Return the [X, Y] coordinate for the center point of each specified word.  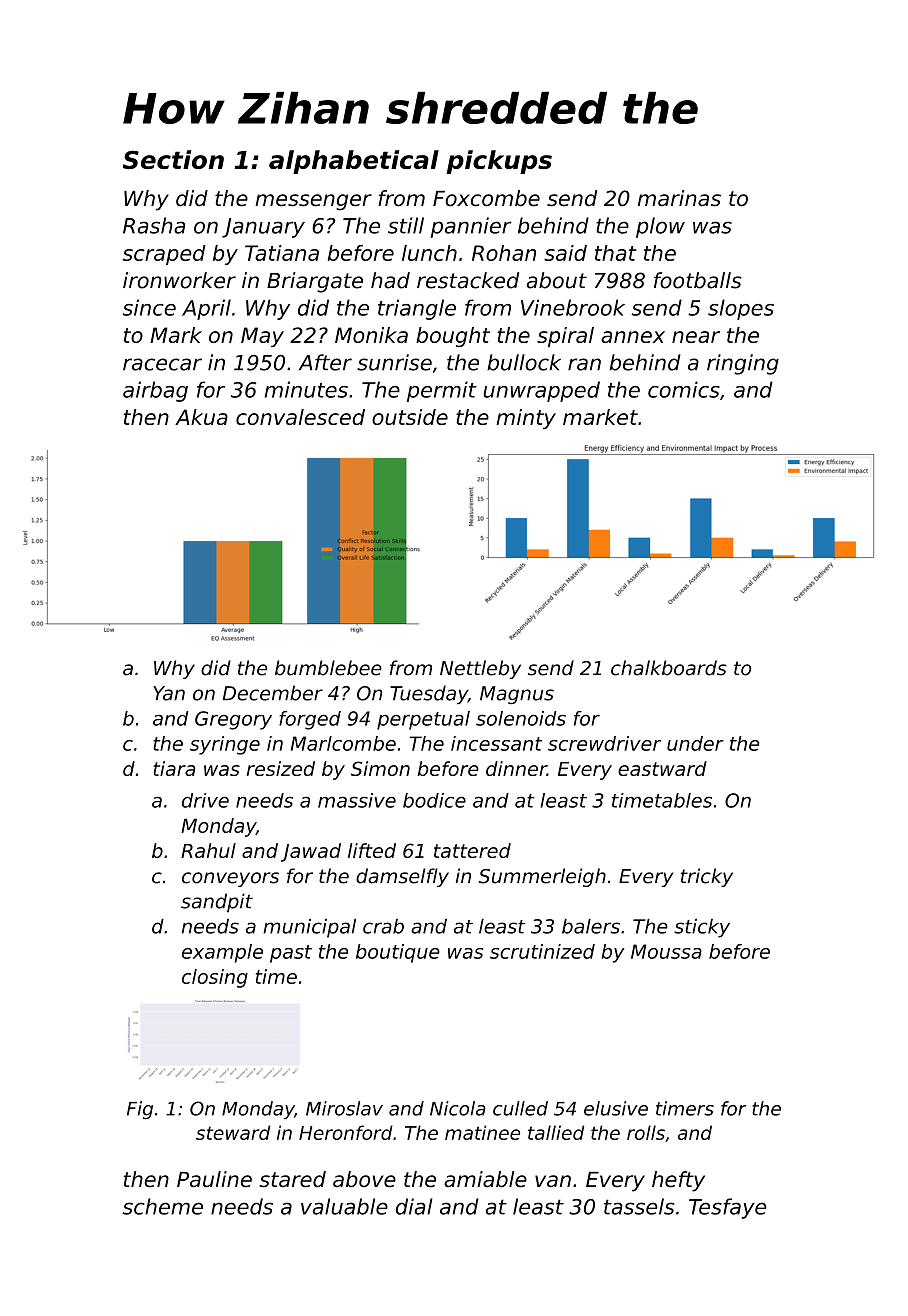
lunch [429, 253]
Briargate [315, 282]
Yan [169, 693]
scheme [162, 1206]
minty [526, 419]
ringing [743, 364]
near [696, 337]
